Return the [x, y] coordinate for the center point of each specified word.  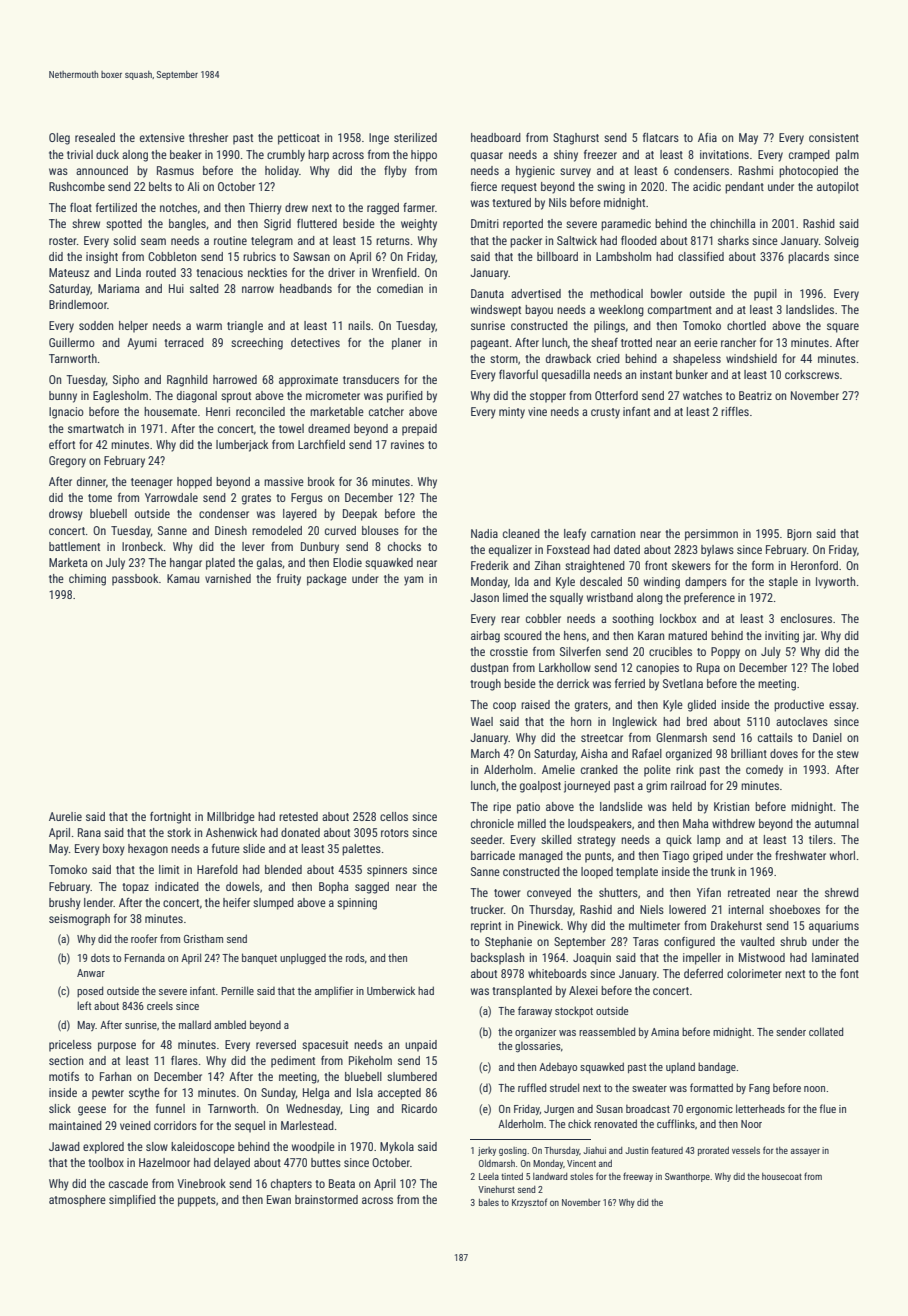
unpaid [421, 1046]
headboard [496, 137]
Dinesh [231, 530]
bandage [717, 1067]
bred [697, 721]
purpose [117, 1047]
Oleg [59, 139]
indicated [177, 886]
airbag [485, 637]
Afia [707, 137]
